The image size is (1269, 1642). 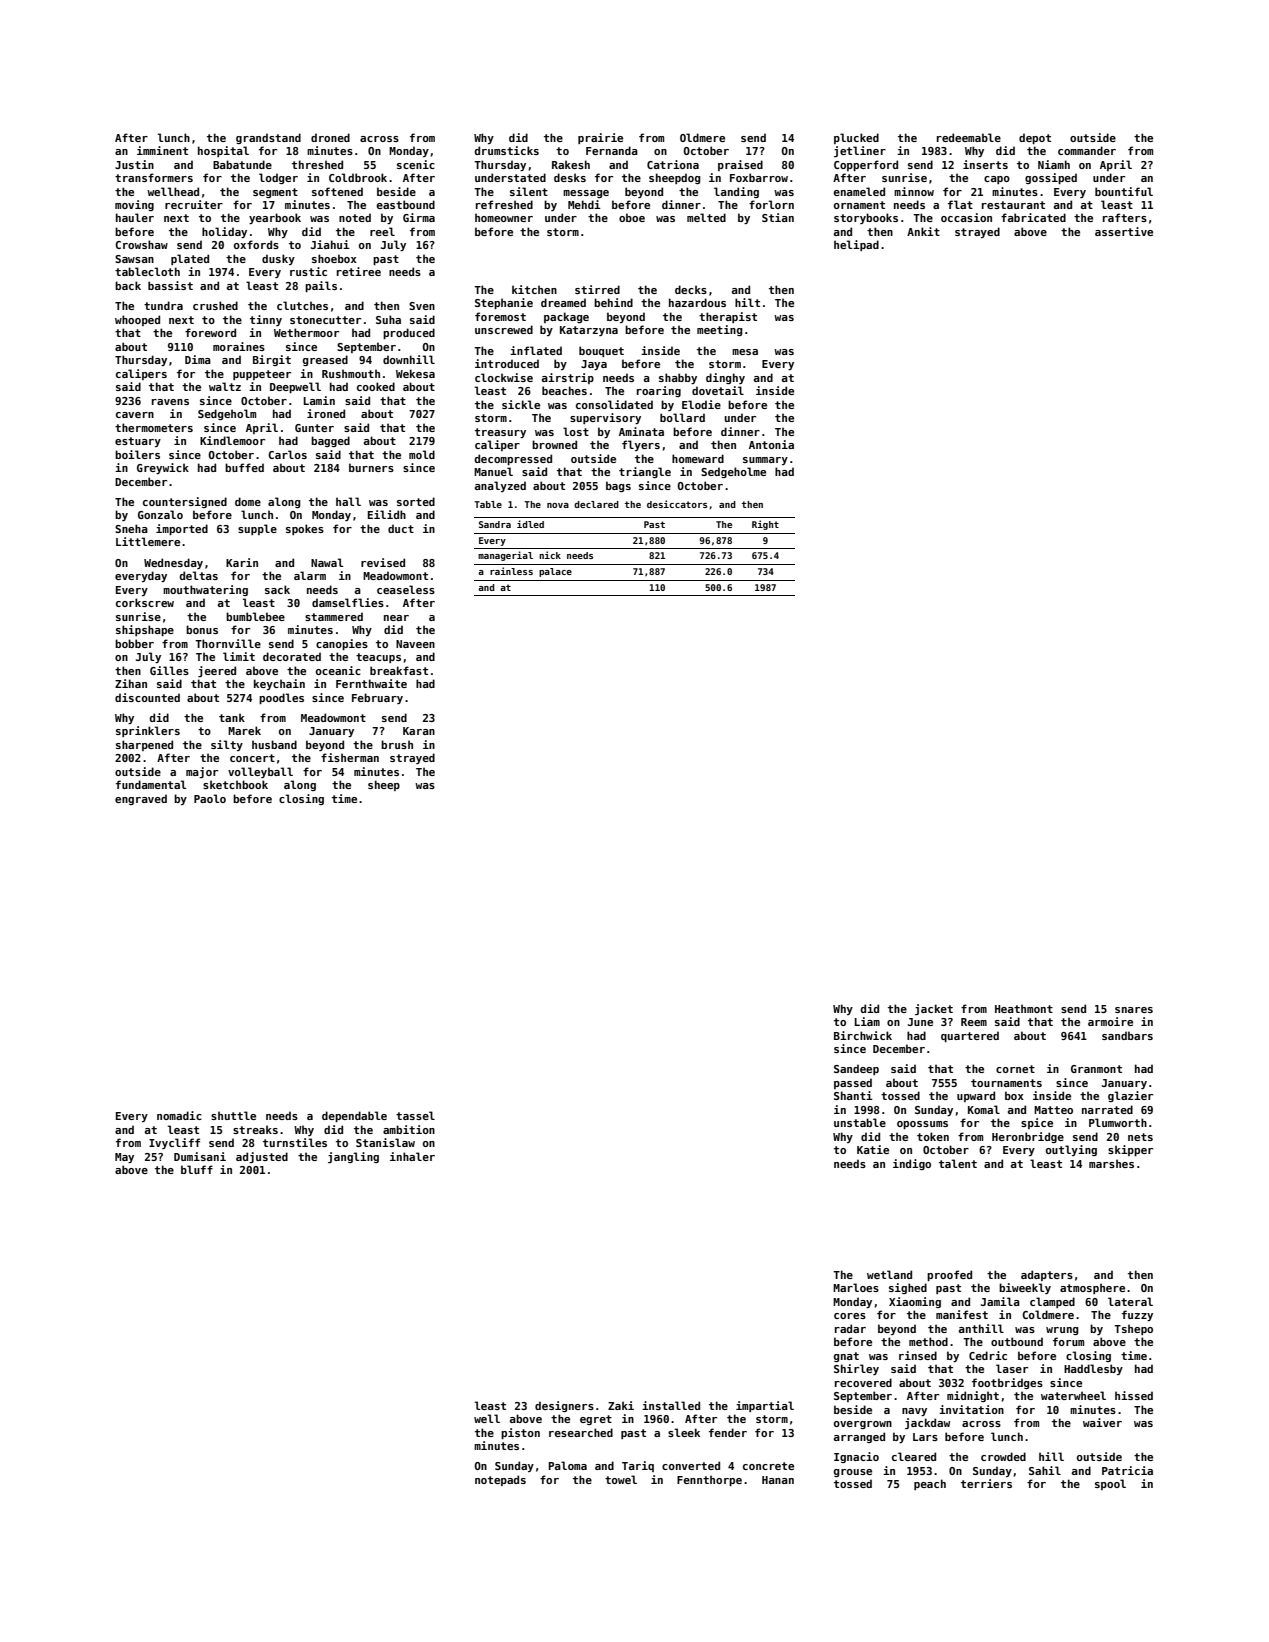 What do you see at coordinates (397, 744) in the screenshot?
I see `brush` at bounding box center [397, 744].
